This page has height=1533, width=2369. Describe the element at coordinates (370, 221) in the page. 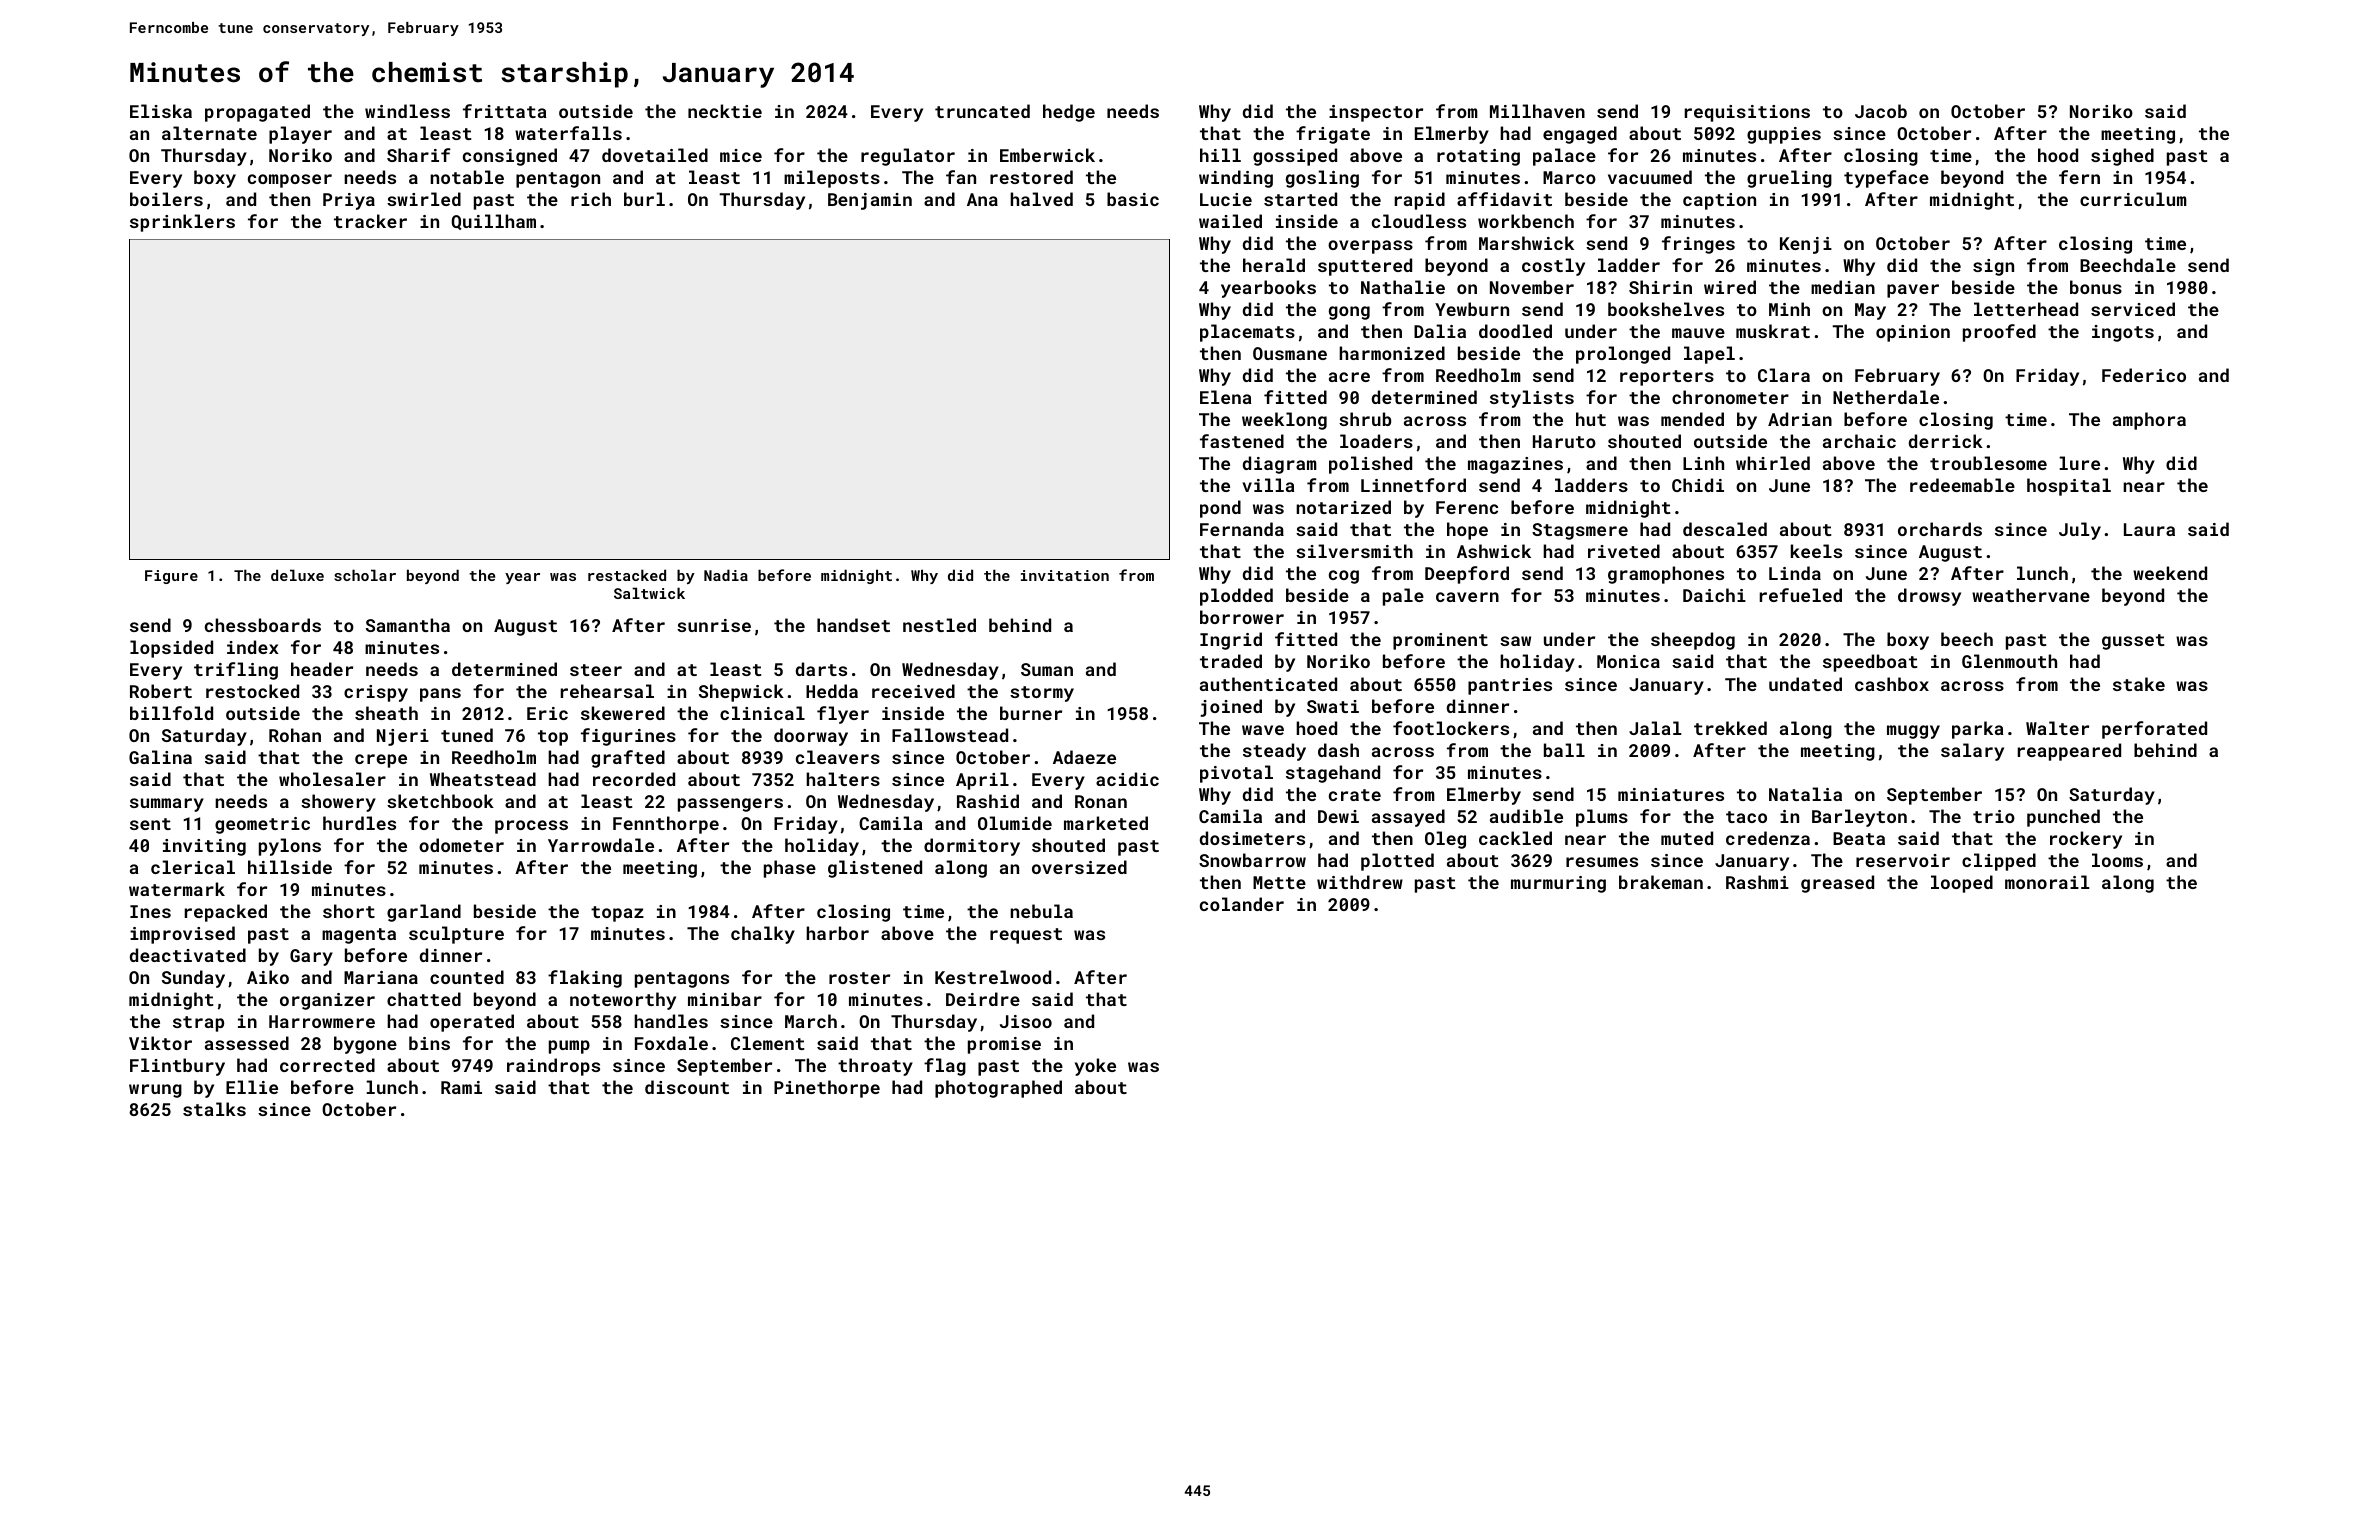

I see `tracker` at that location.
